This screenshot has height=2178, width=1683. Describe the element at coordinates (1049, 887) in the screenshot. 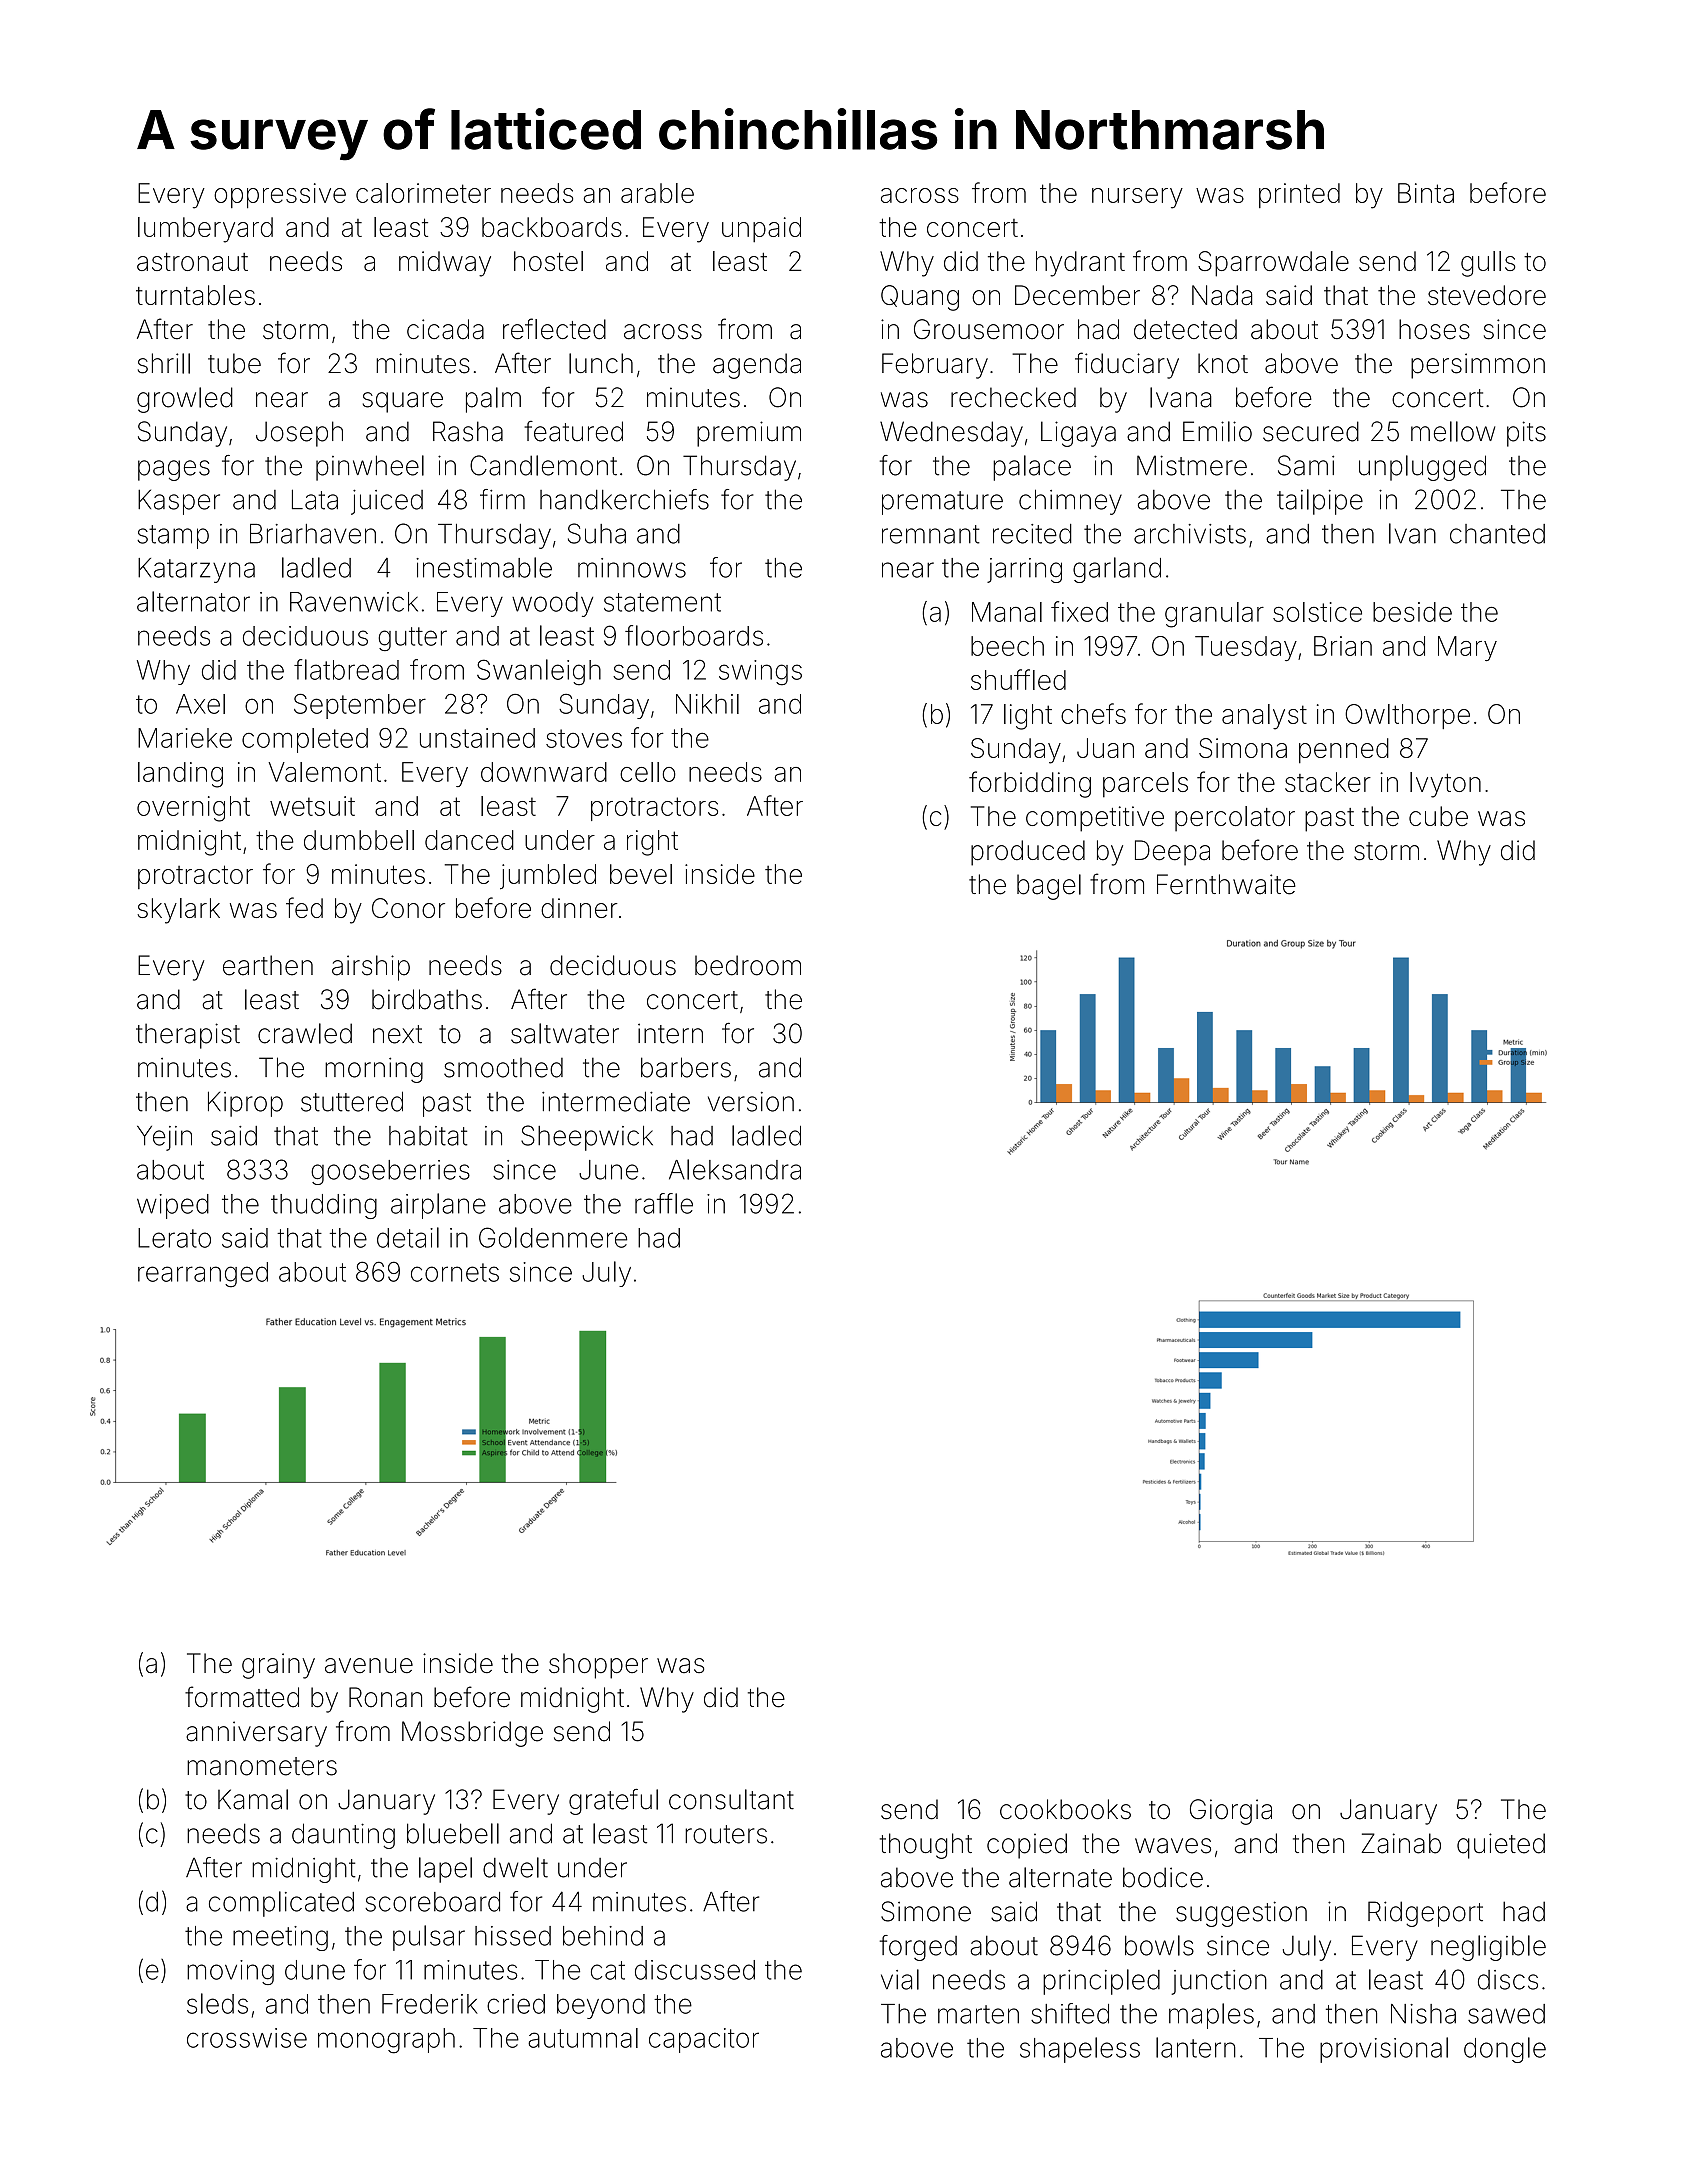

I see `bagel` at that location.
